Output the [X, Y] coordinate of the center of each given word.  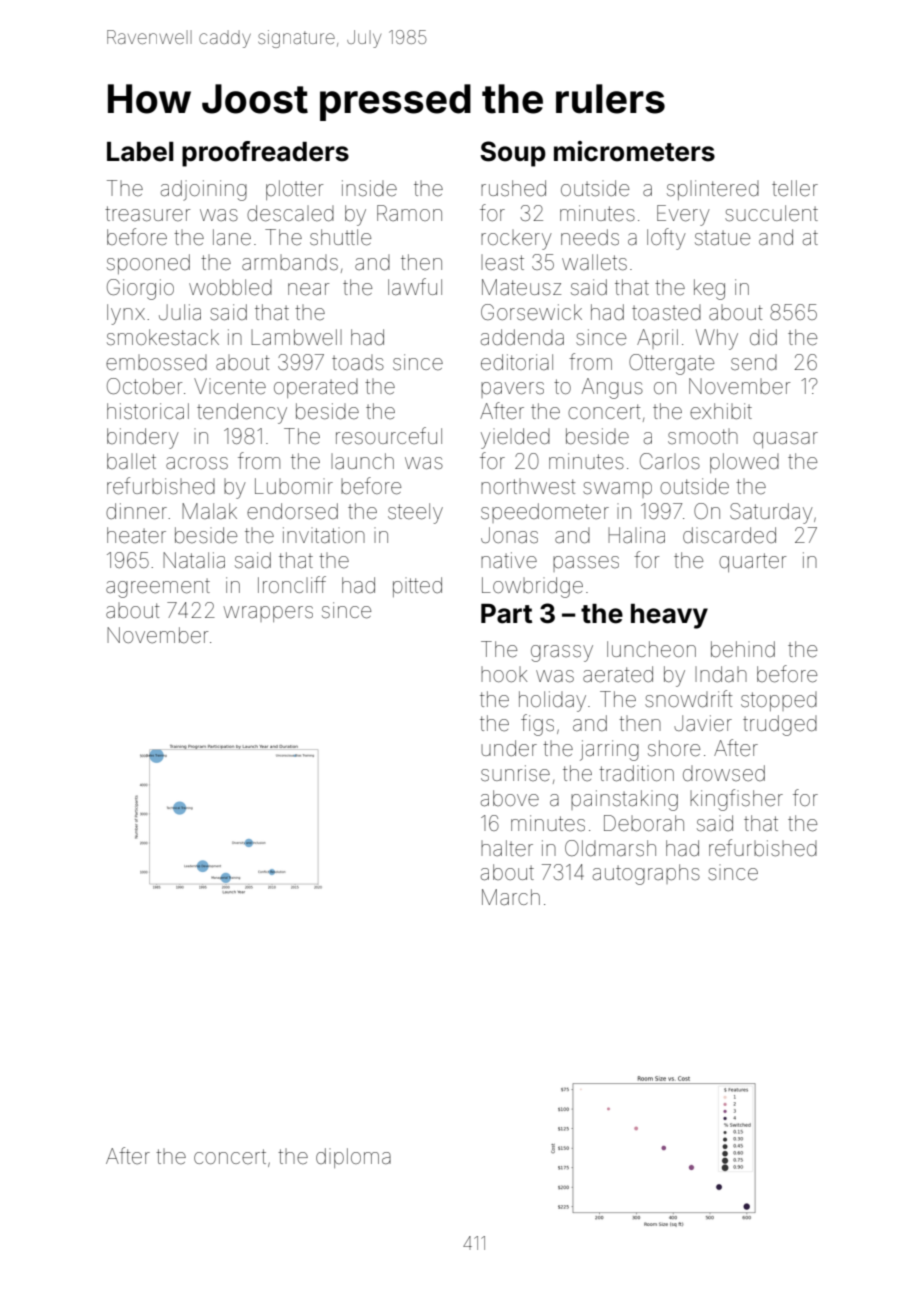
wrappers [268, 614]
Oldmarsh [610, 848]
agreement [158, 588]
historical [148, 411]
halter [507, 848]
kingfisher [736, 800]
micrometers [634, 151]
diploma [353, 1158]
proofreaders [265, 154]
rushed [513, 188]
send [754, 363]
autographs [646, 874]
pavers [512, 390]
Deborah [644, 823]
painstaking [624, 800]
